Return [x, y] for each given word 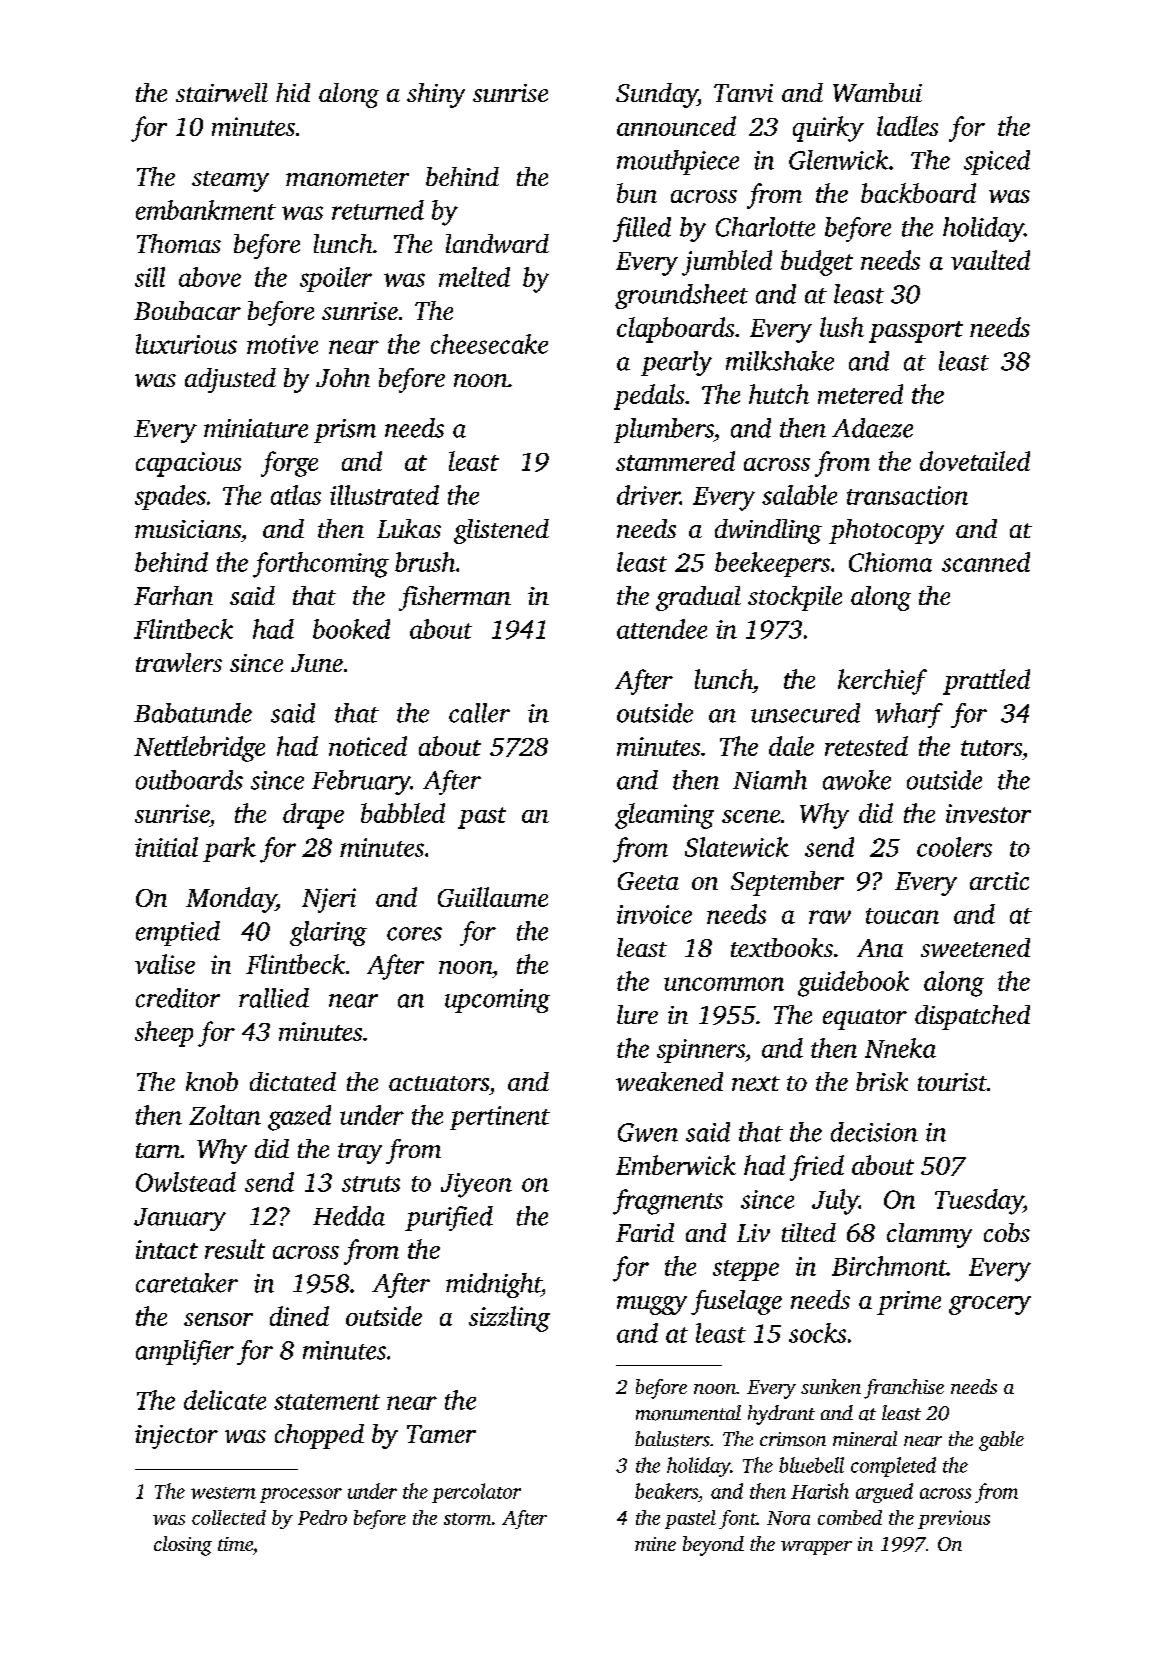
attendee [662, 629]
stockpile [795, 598]
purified [449, 1218]
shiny [436, 95]
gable [1001, 1441]
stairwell [222, 92]
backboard [918, 193]
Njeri [329, 900]
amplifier [185, 1352]
